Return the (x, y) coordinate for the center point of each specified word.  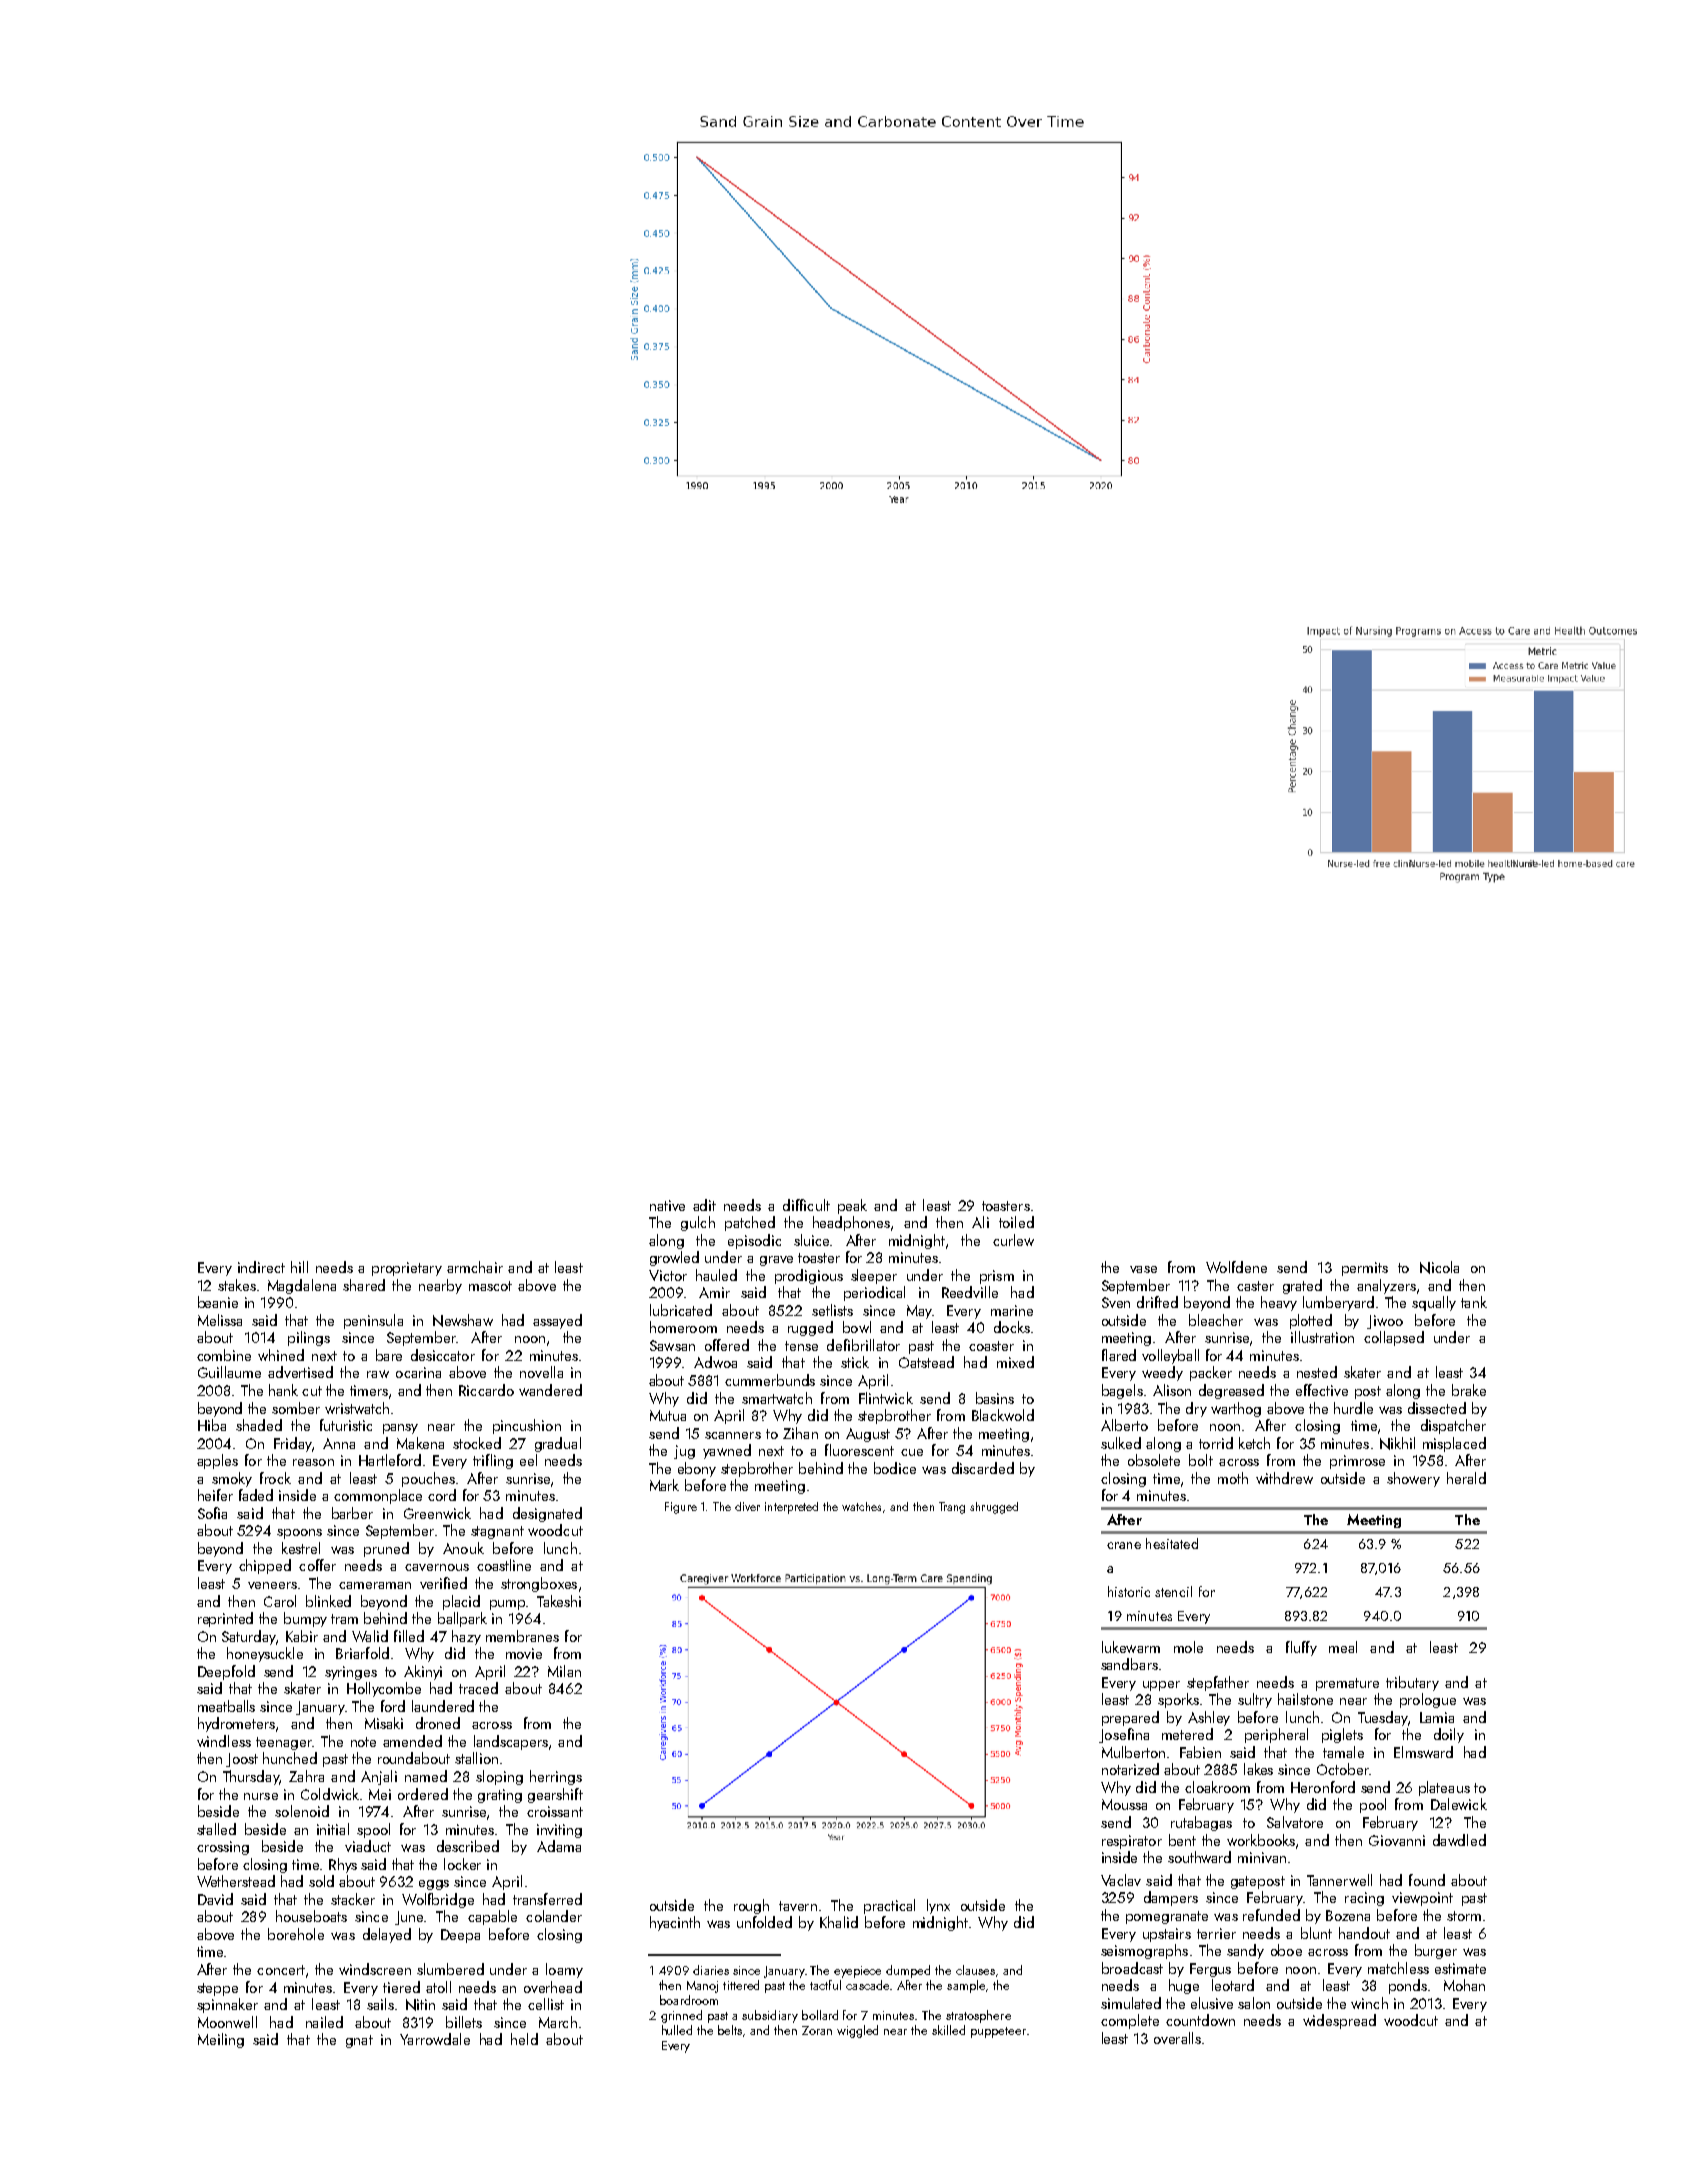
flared (1119, 1355)
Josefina (1124, 1735)
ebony (697, 1469)
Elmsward (1423, 1752)
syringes (351, 1673)
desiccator (443, 1355)
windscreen (375, 1969)
